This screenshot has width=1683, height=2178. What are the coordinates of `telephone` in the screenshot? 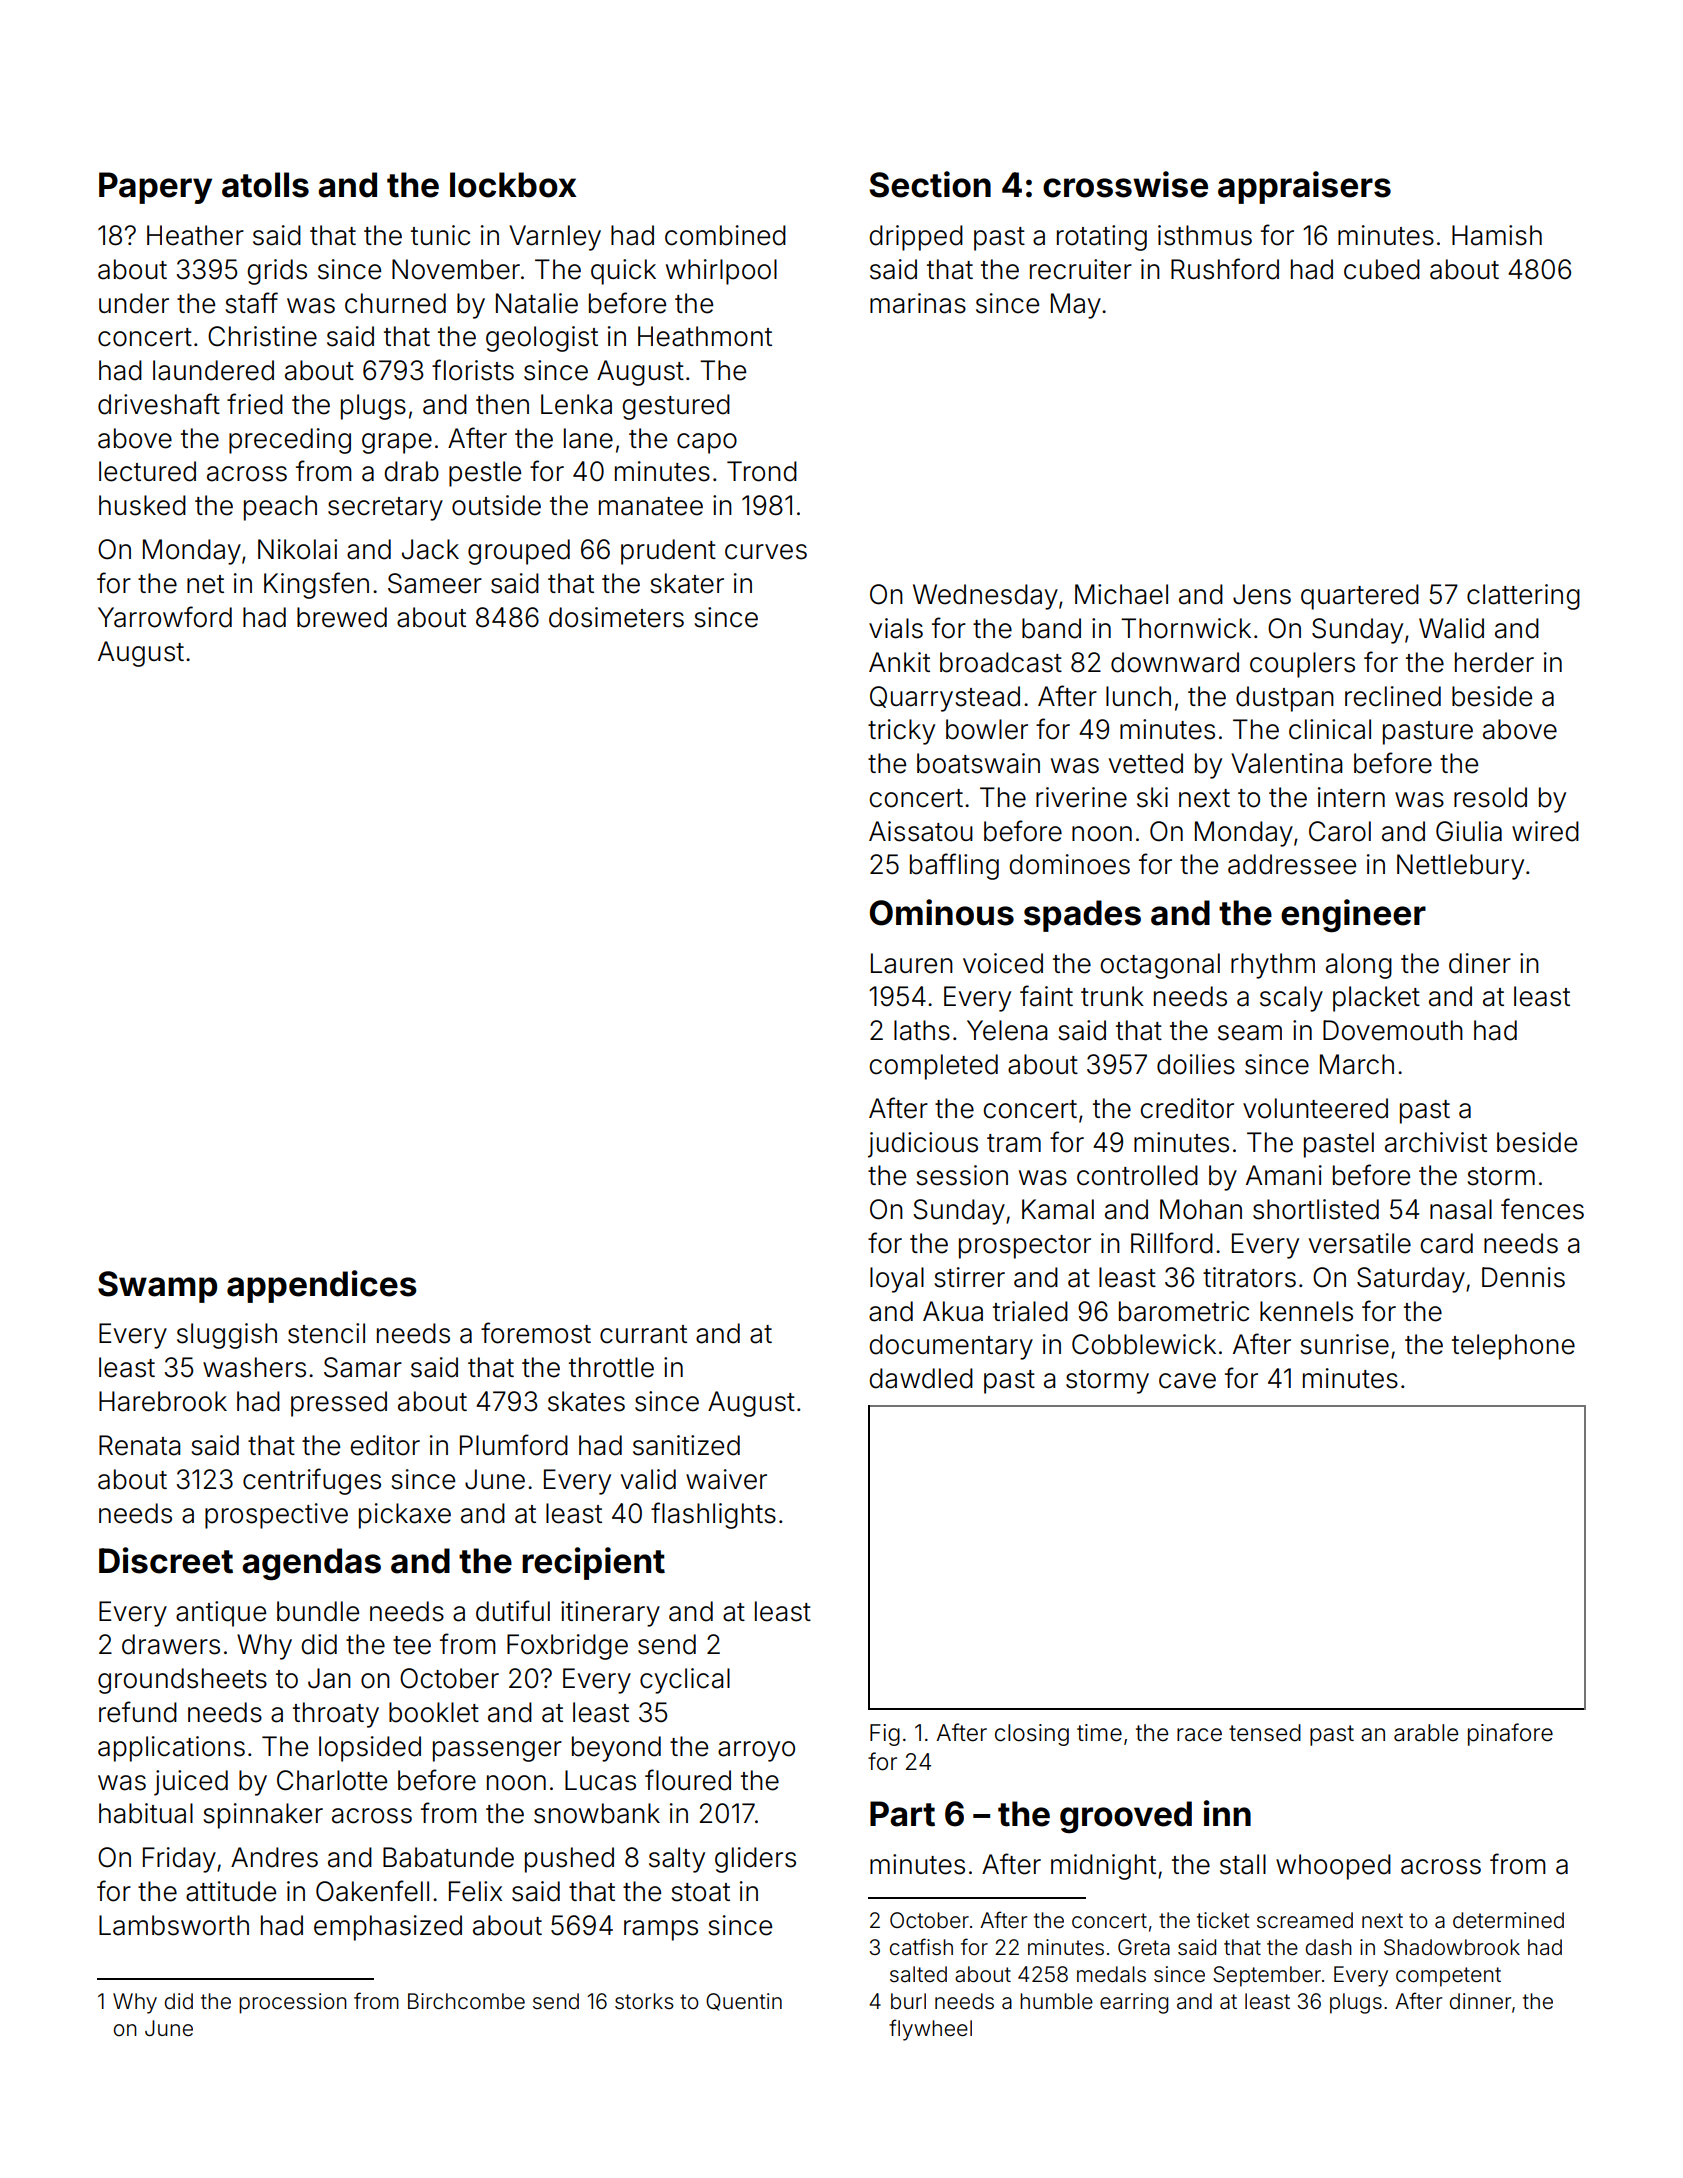 It's located at (1513, 1347).
